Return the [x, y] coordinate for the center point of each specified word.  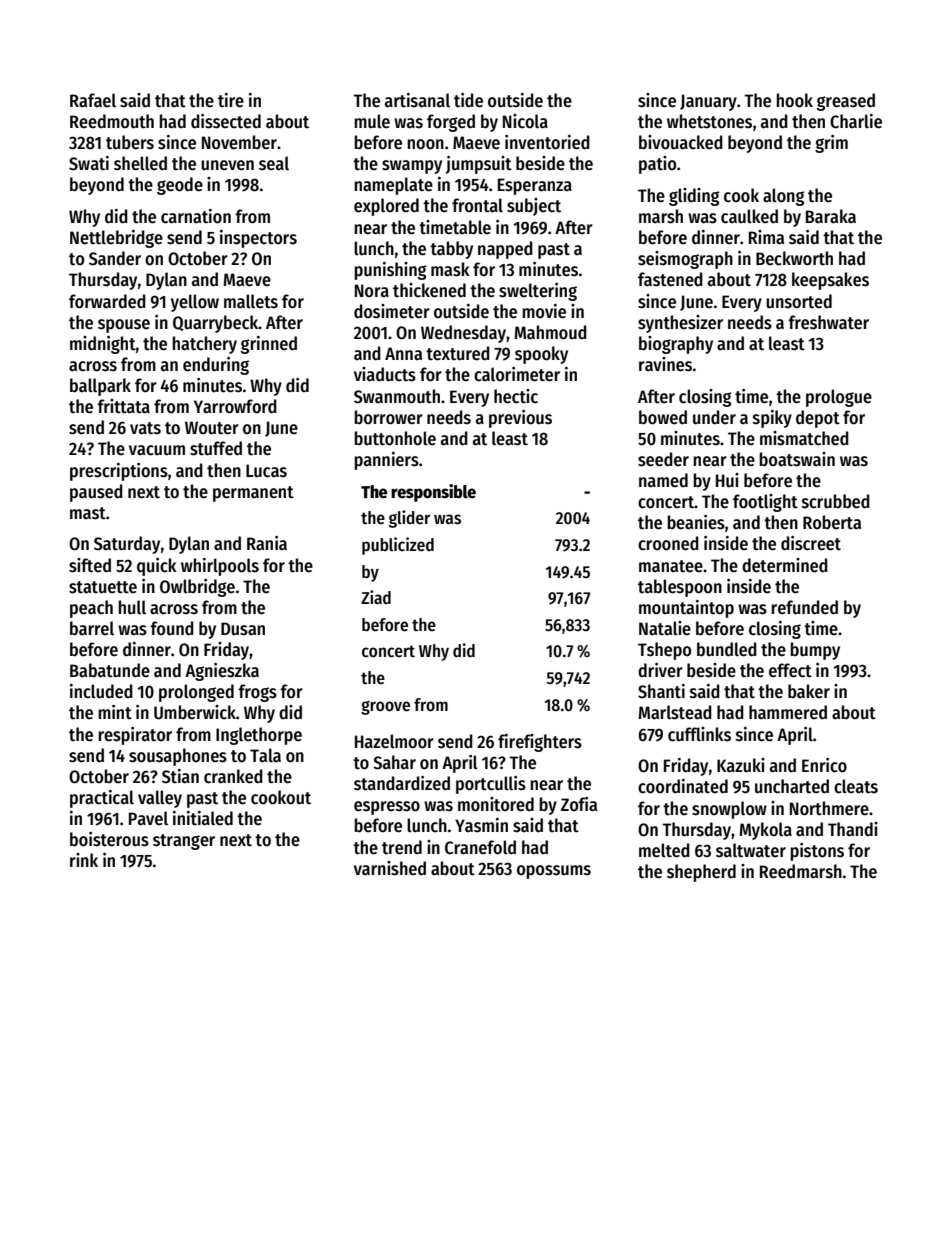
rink [84, 860]
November [239, 142]
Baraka [831, 216]
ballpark [100, 387]
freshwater [828, 322]
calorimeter [517, 374]
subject [534, 207]
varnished [390, 868]
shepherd [701, 873]
